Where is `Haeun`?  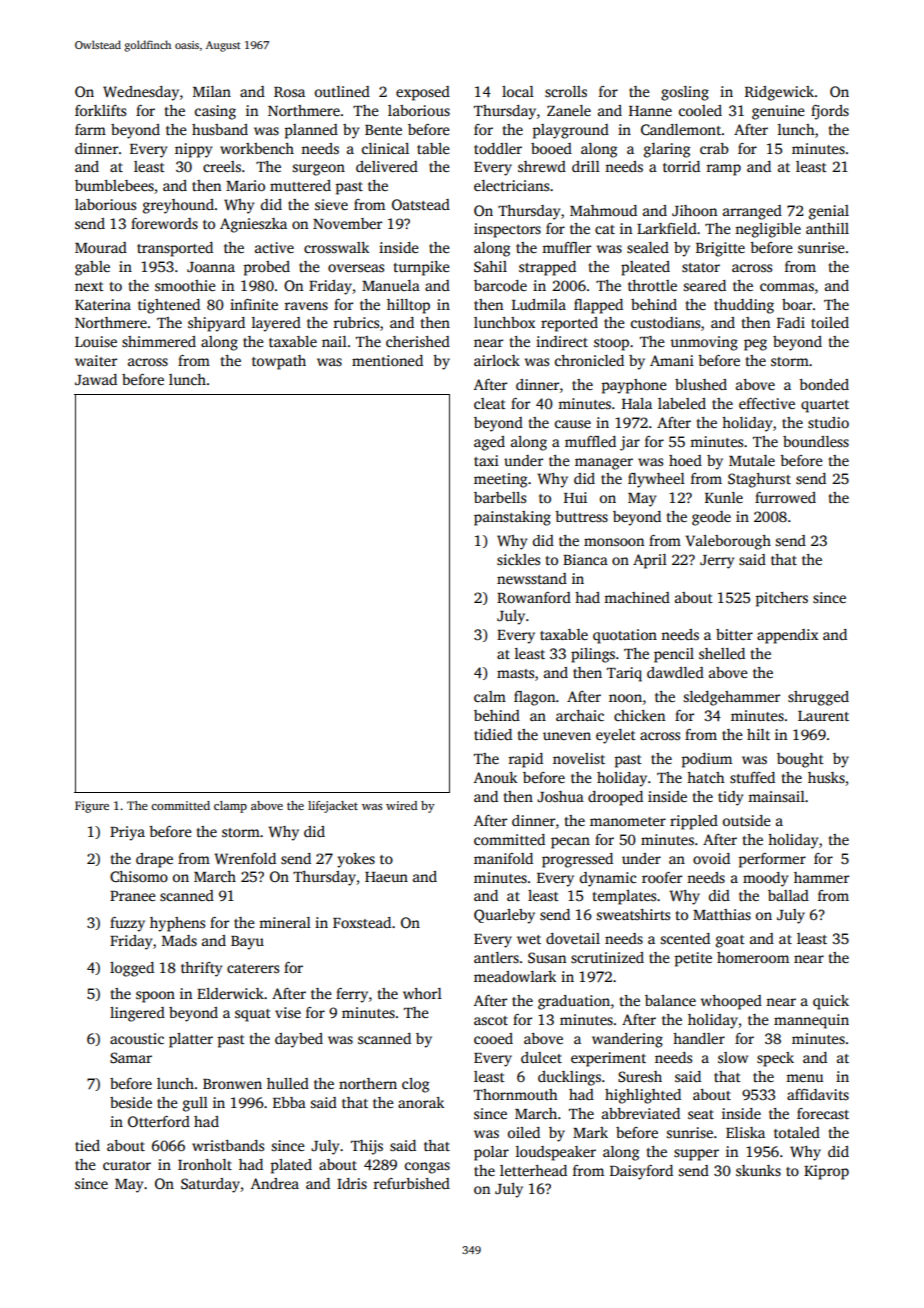
Haeun is located at coordinates (386, 877).
